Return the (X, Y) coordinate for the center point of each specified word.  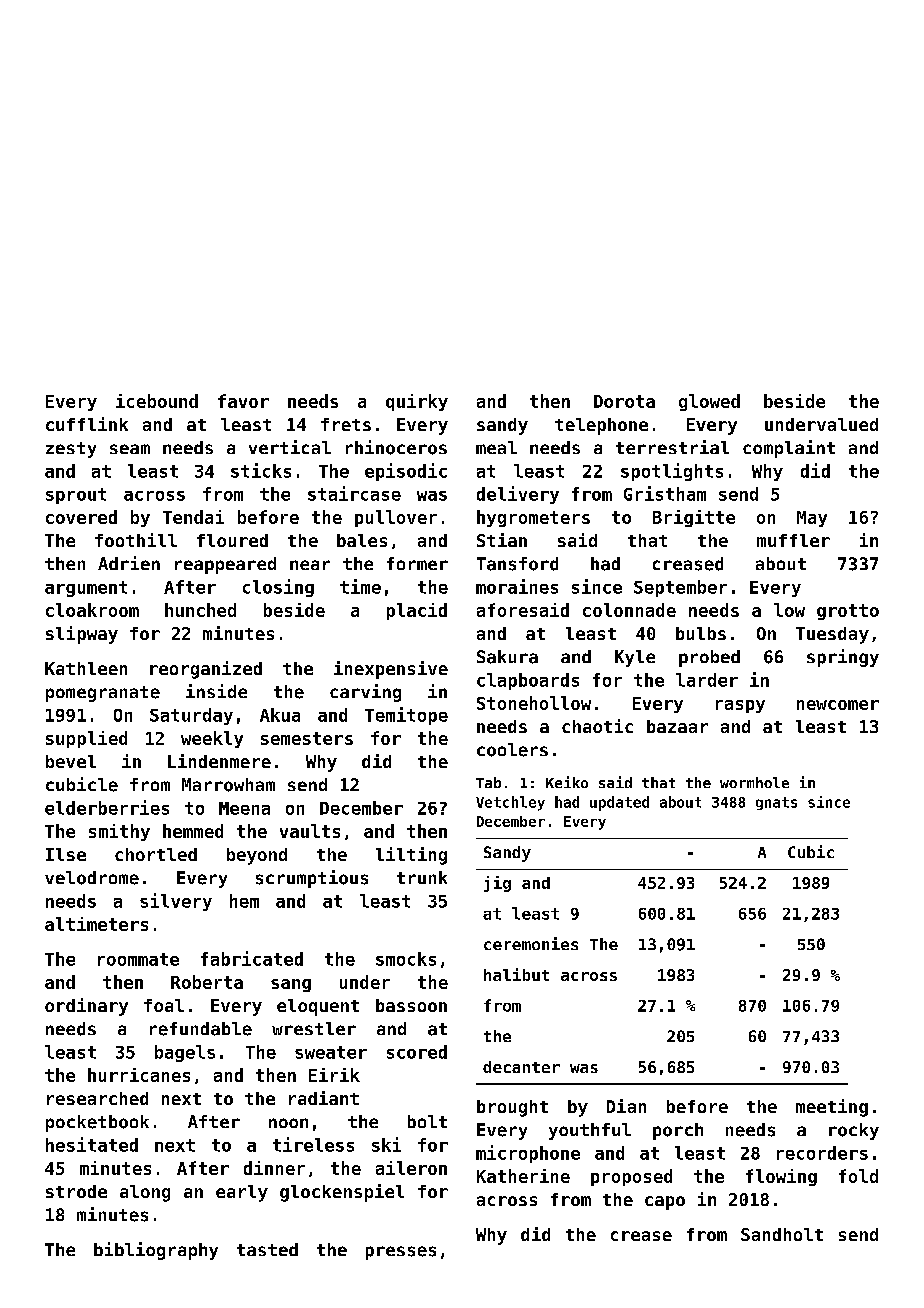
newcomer (838, 705)
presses (401, 1253)
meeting (832, 1108)
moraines (517, 586)
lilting (411, 856)
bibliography (156, 1251)
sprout (76, 496)
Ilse (66, 854)
